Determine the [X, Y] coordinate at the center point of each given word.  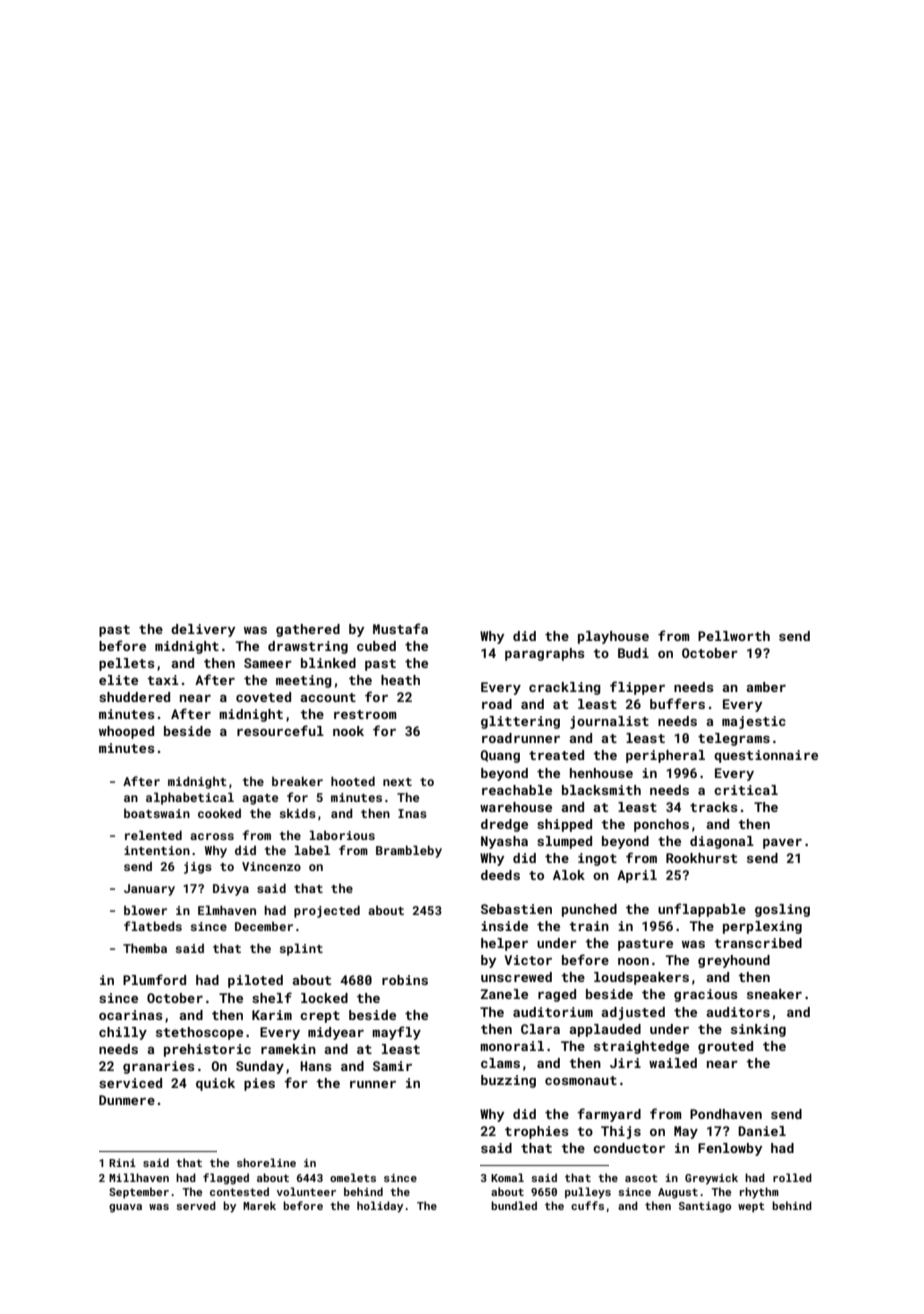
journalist [609, 722]
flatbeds [153, 926]
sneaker [774, 994]
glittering [520, 722]
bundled [514, 1205]
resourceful [280, 730]
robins [405, 980]
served [196, 1205]
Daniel [762, 1131]
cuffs [587, 1205]
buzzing [508, 1081]
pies [259, 1084]
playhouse [613, 637]
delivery [203, 630]
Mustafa [400, 628]
